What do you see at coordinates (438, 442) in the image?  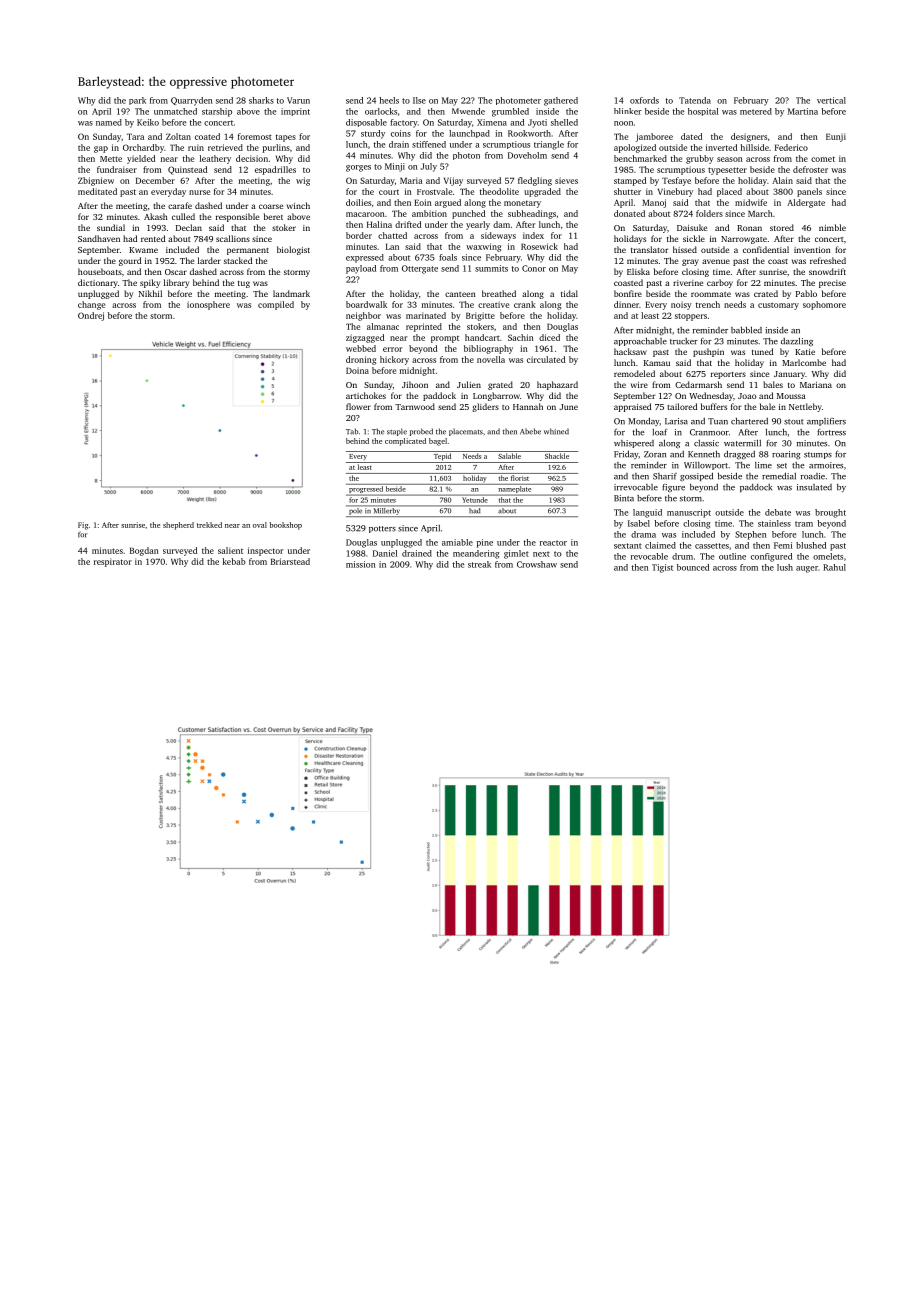 I see `bagel` at bounding box center [438, 442].
